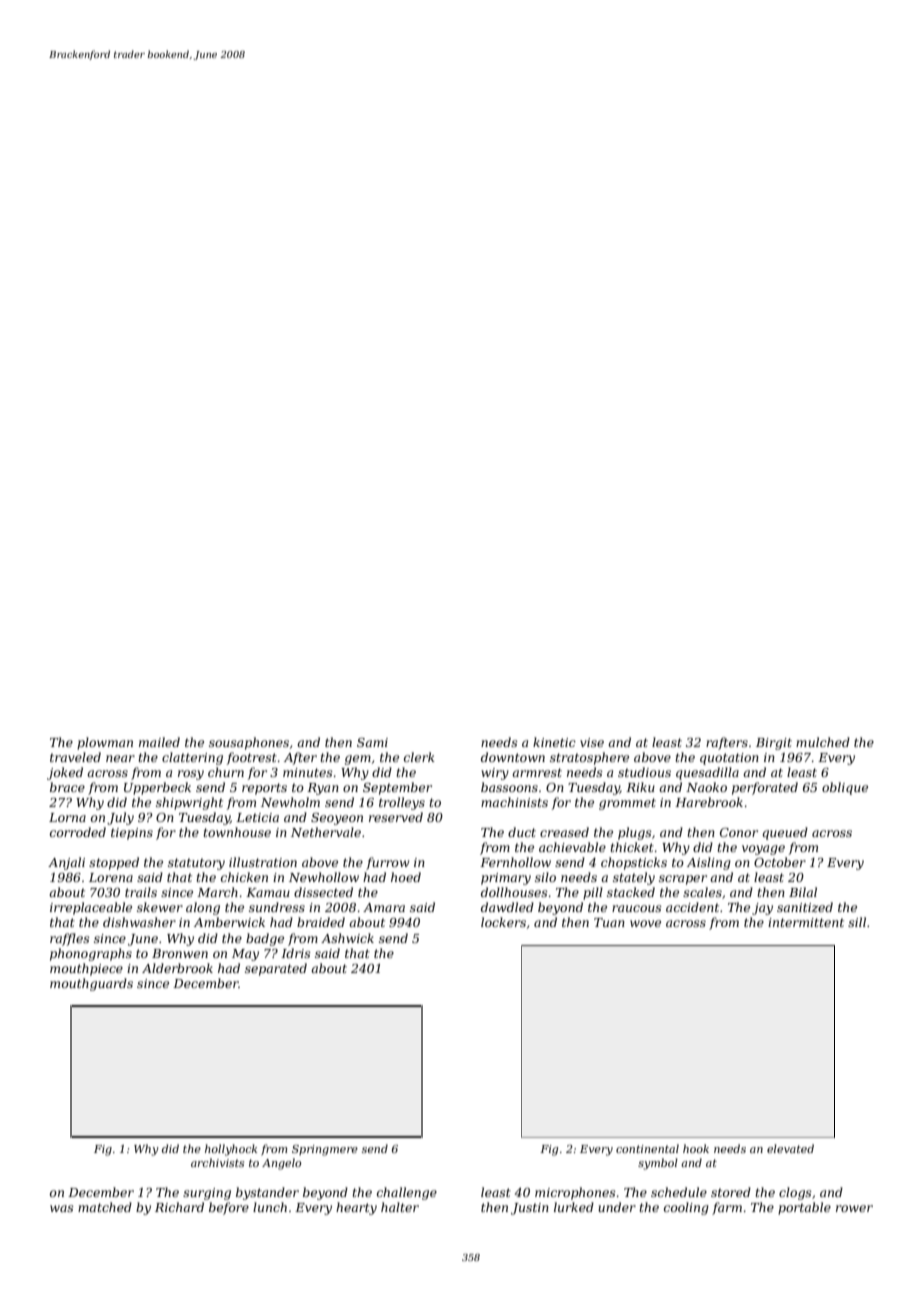 Image resolution: width=924 pixels, height=1308 pixels. What do you see at coordinates (647, 1148) in the document?
I see `continental` at bounding box center [647, 1148].
